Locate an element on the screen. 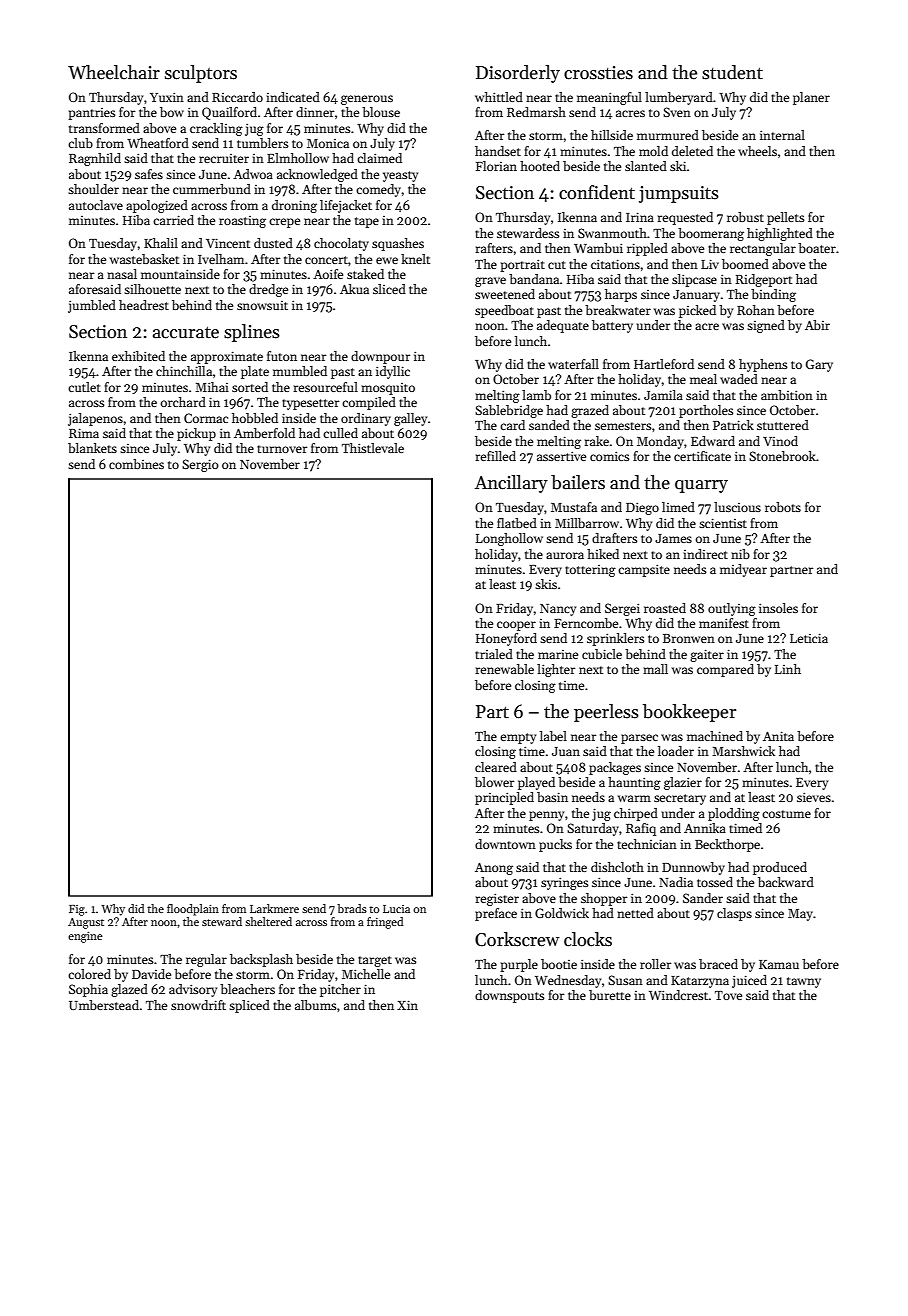 This screenshot has height=1316, width=908. trialed is located at coordinates (494, 654).
